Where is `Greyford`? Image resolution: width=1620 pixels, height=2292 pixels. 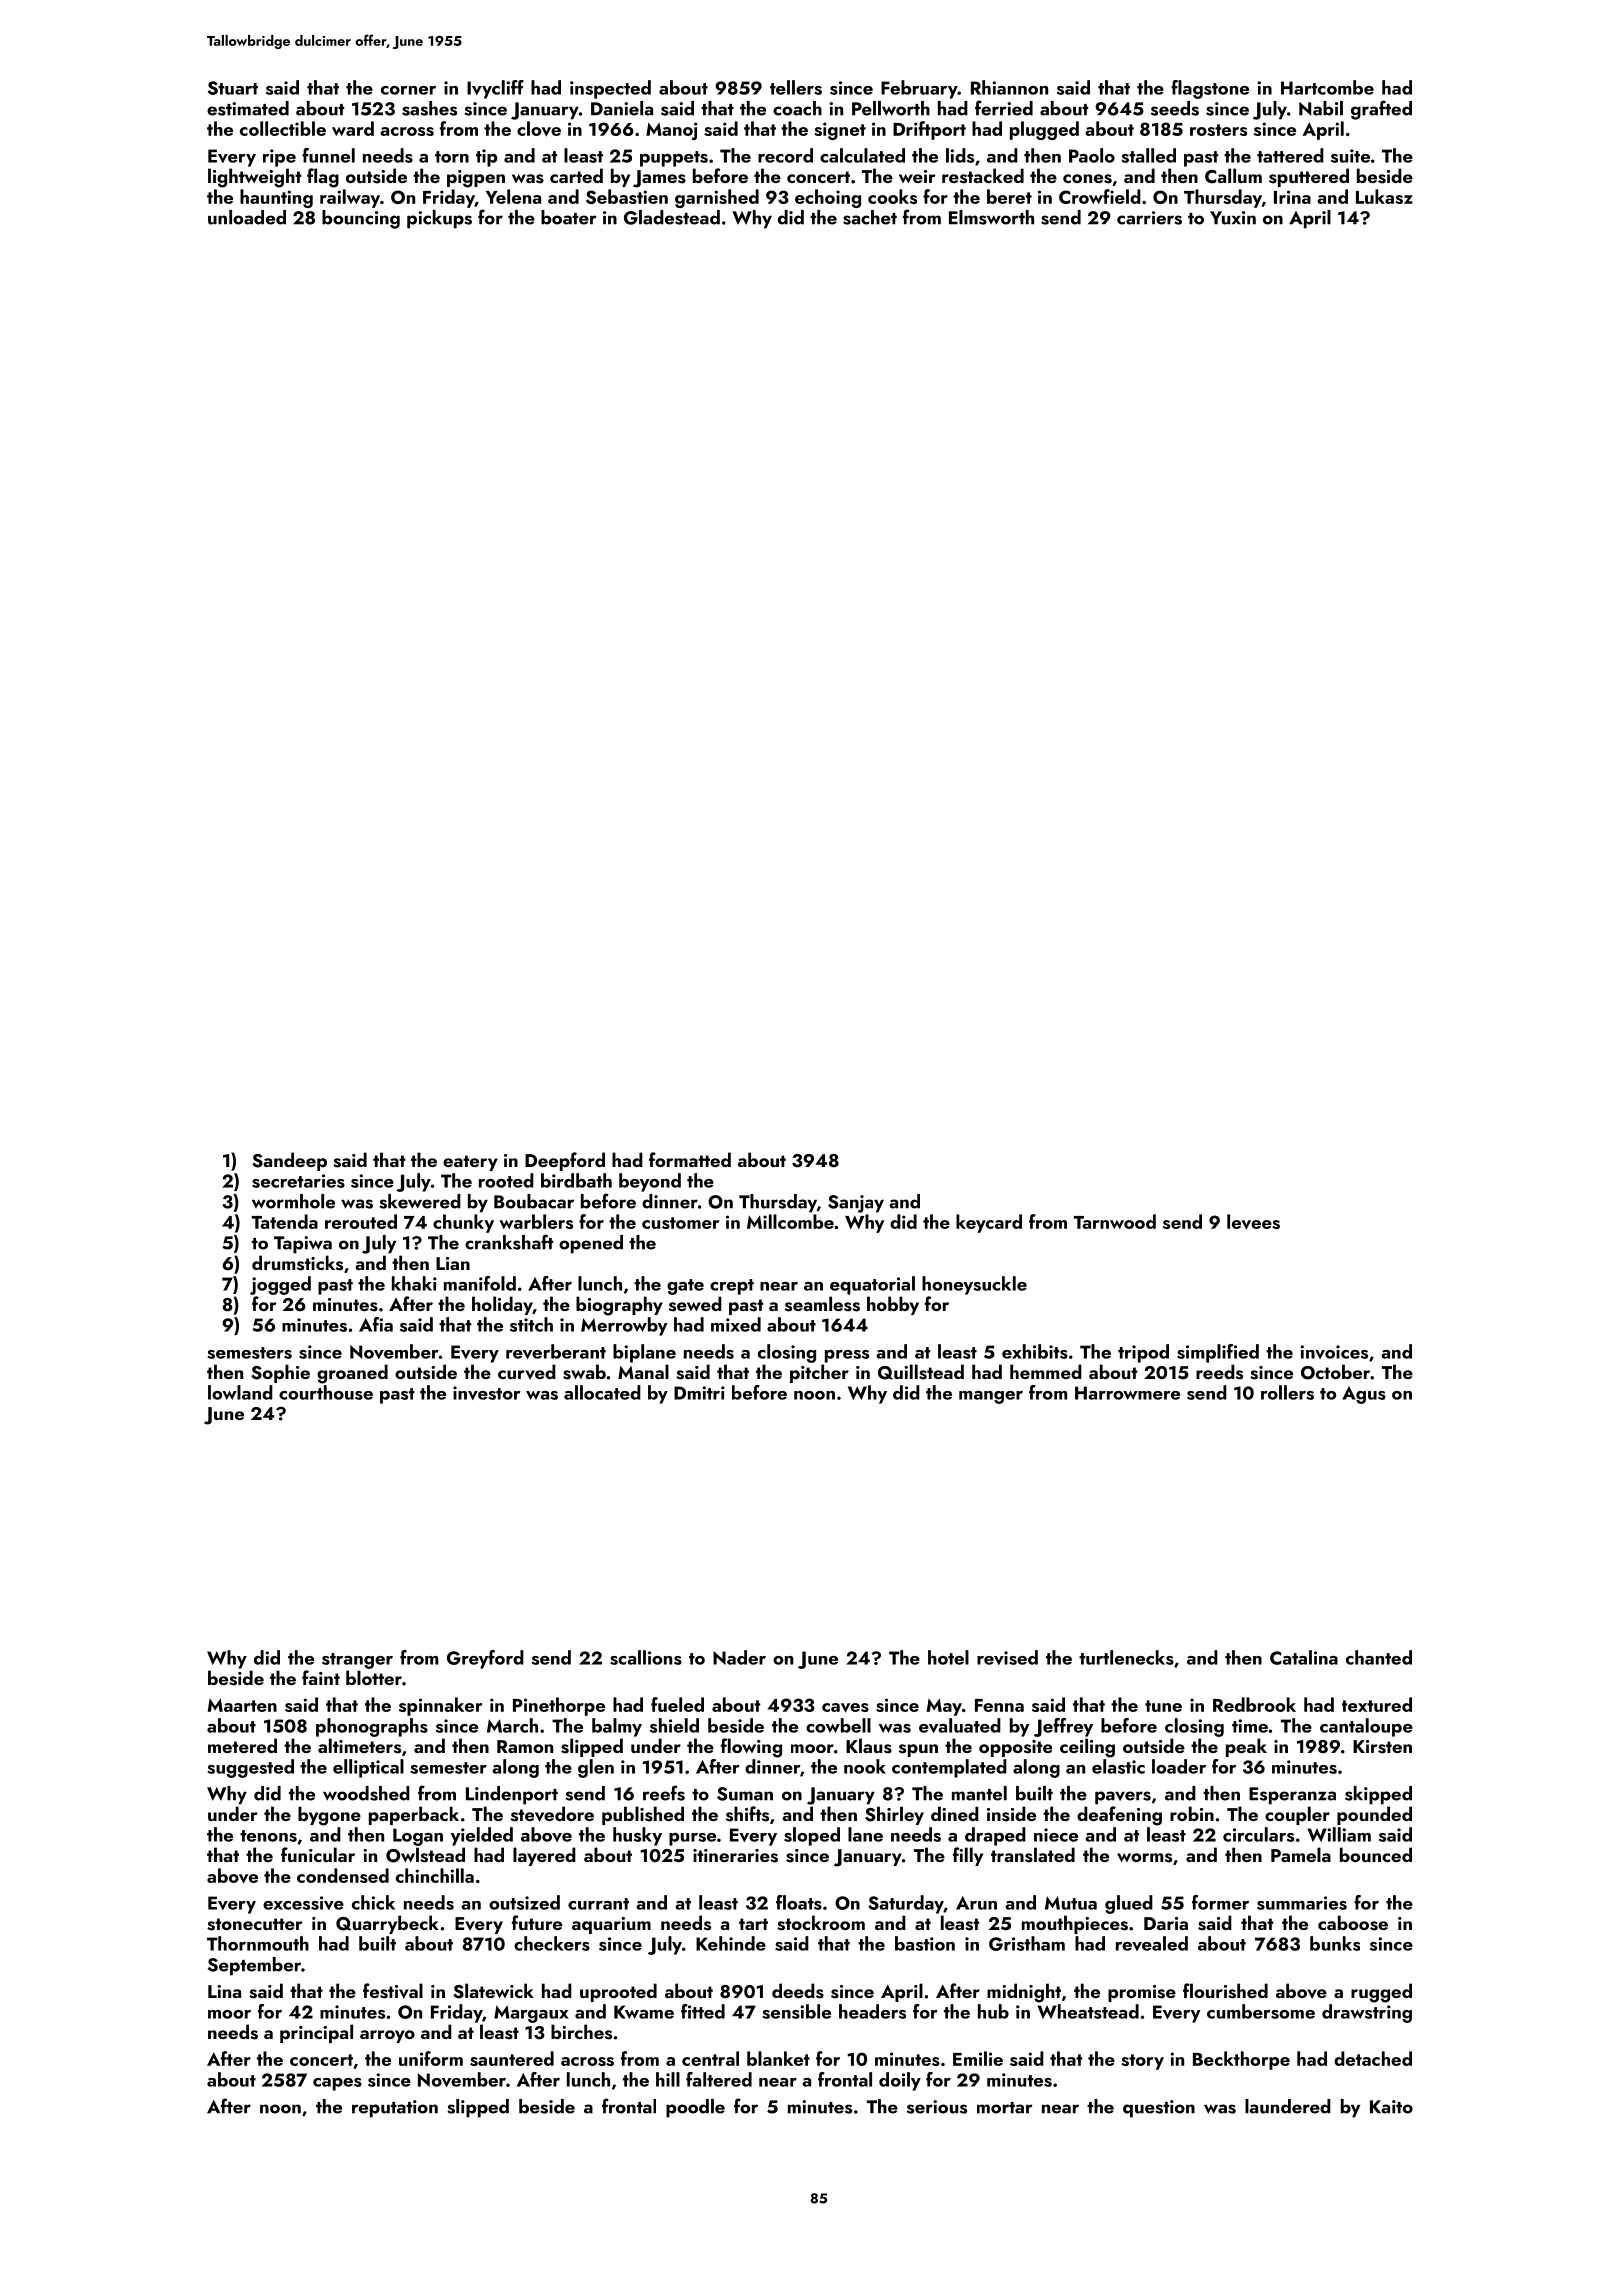
Greyford is located at coordinates (485, 1659).
